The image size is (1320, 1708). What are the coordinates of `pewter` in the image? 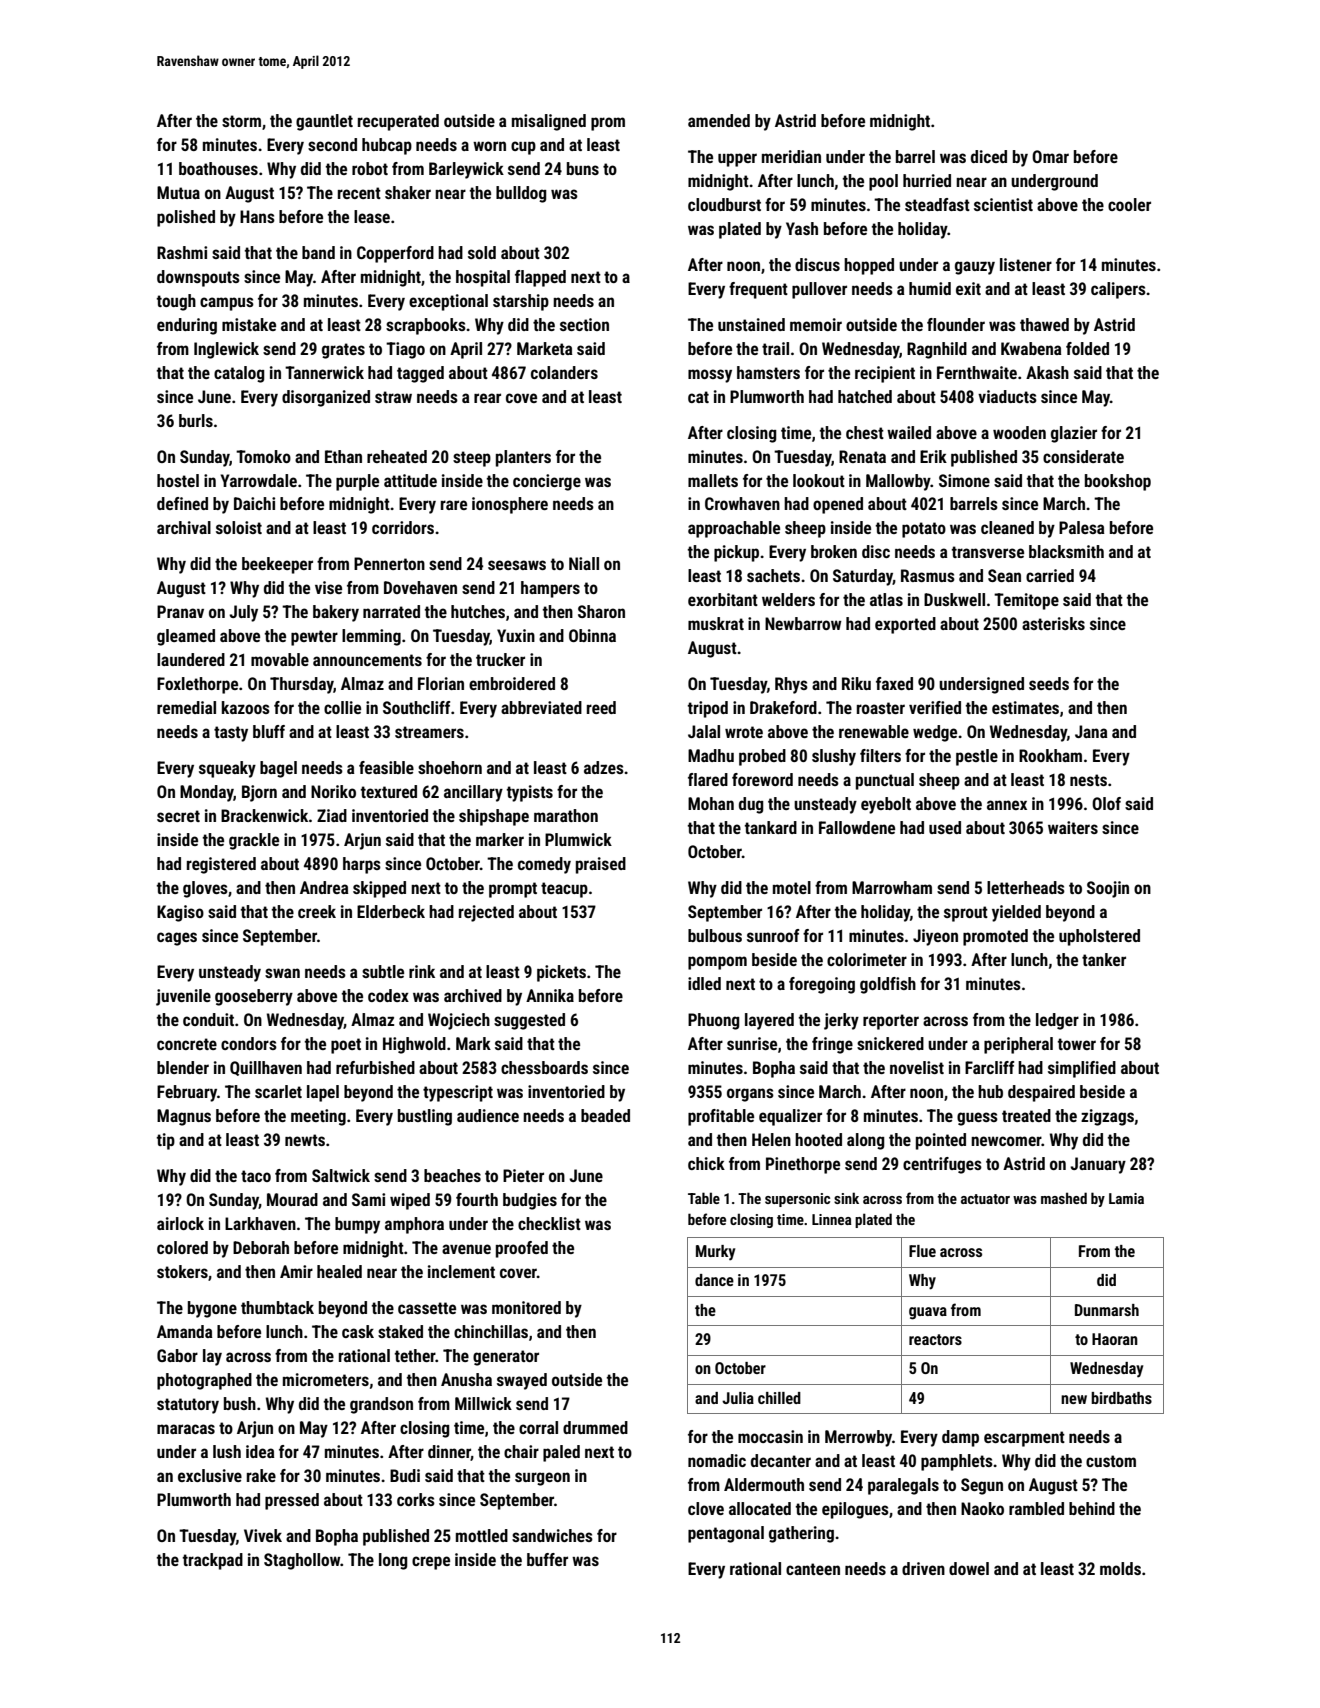 It's located at (314, 638).
